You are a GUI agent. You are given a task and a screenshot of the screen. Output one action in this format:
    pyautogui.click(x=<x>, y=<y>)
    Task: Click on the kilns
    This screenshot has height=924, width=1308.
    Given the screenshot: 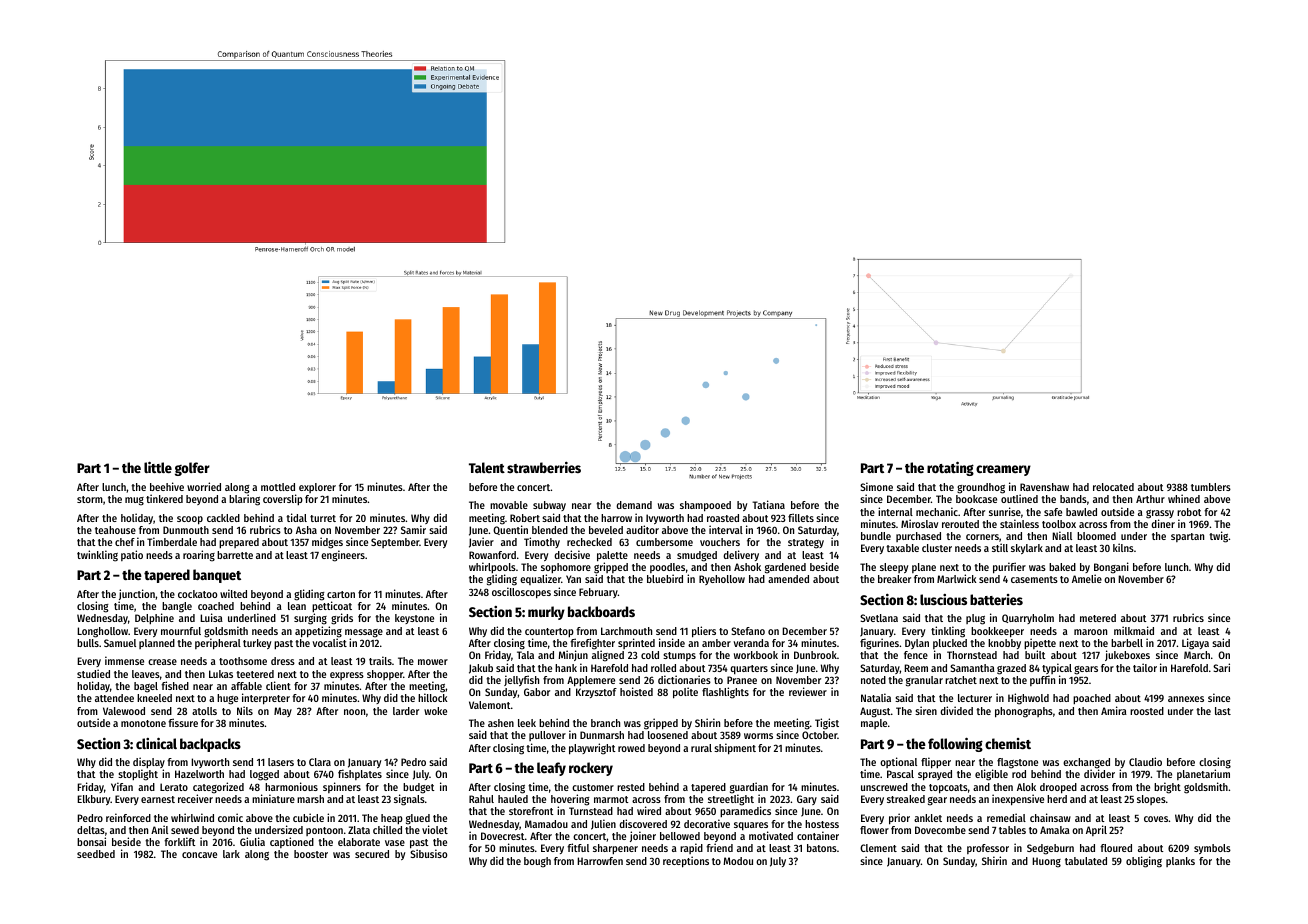 What is the action you would take?
    pyautogui.click(x=1123, y=547)
